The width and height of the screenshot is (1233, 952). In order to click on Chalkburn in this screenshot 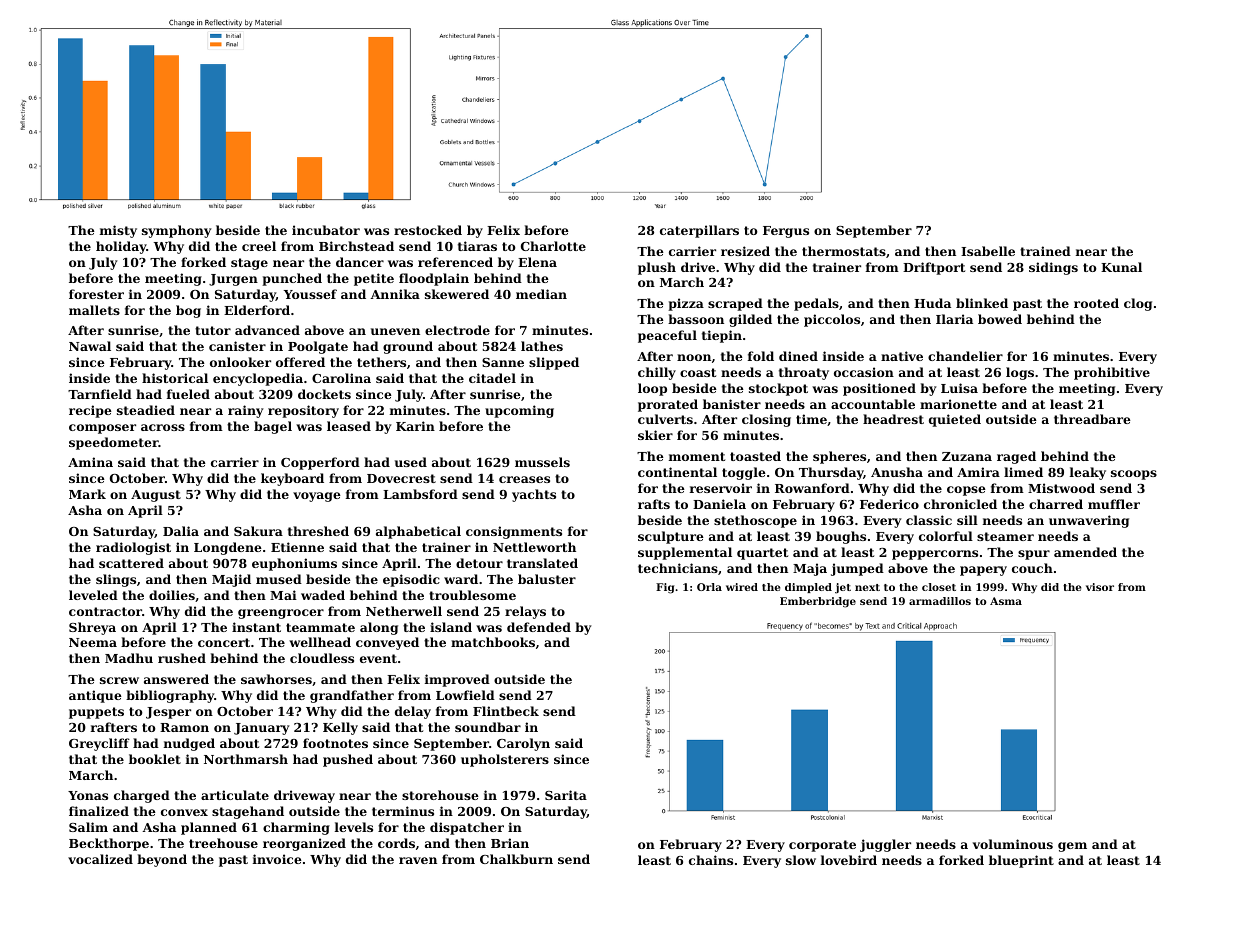, I will do `click(516, 859)`.
